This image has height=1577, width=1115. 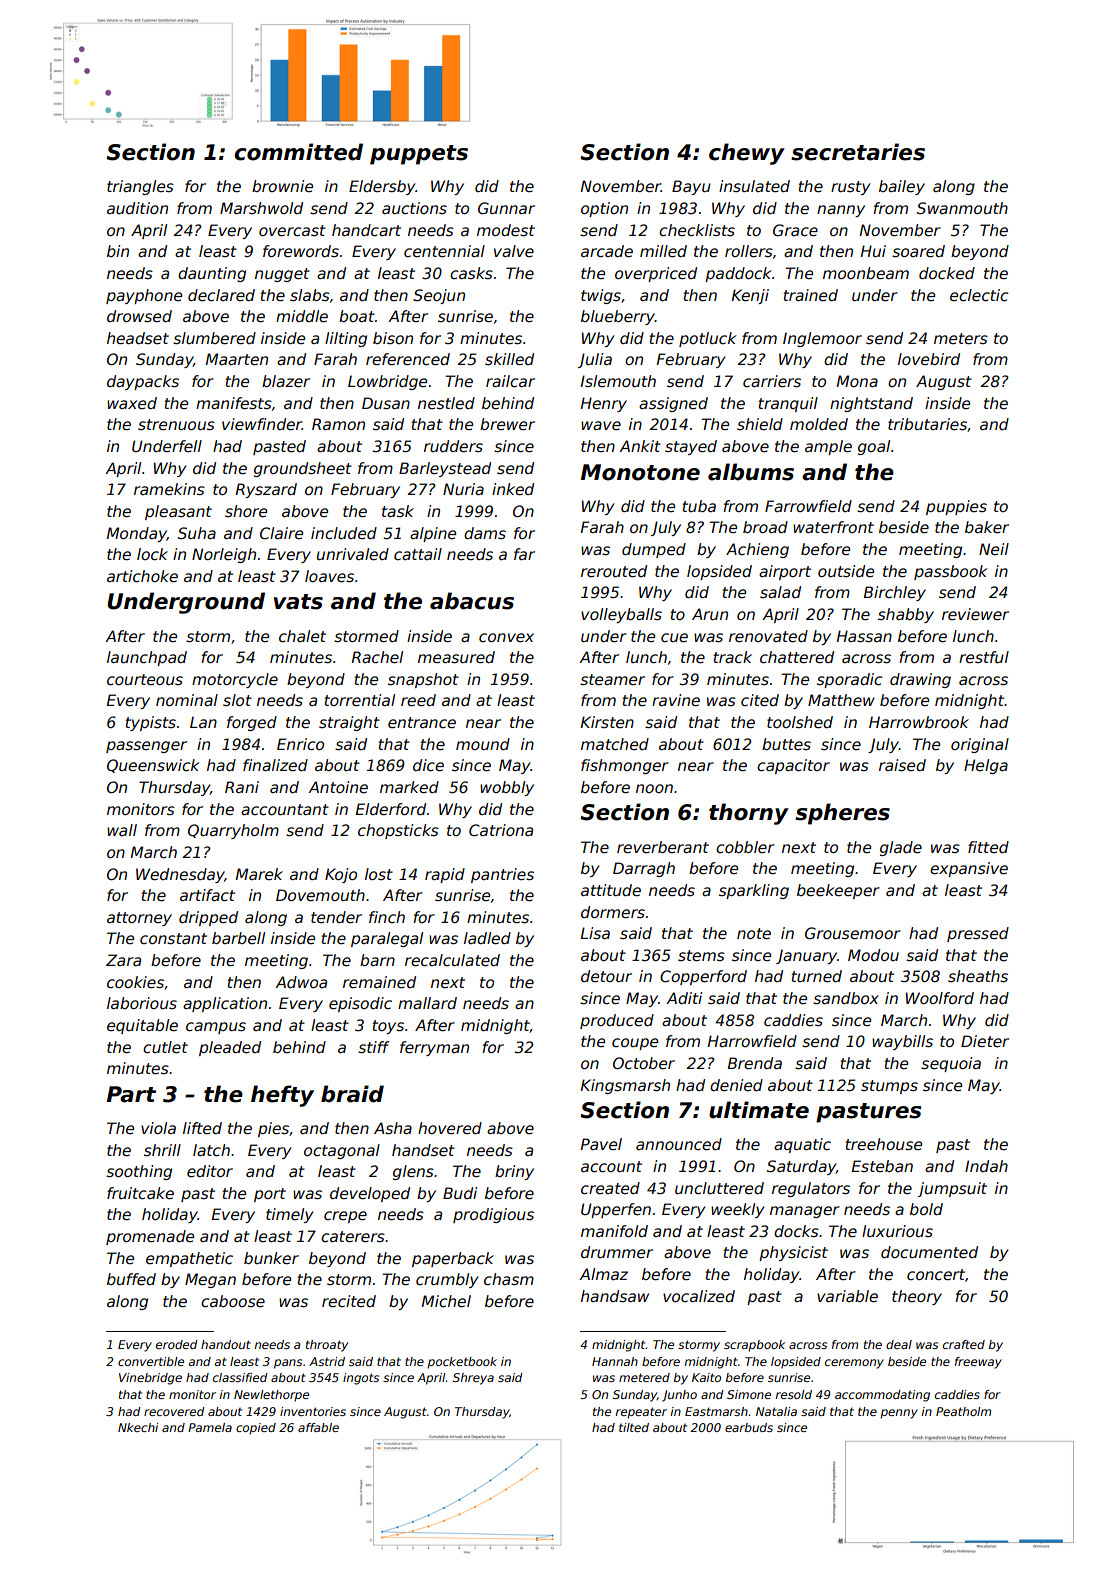 I want to click on empathetic, so click(x=189, y=1259).
